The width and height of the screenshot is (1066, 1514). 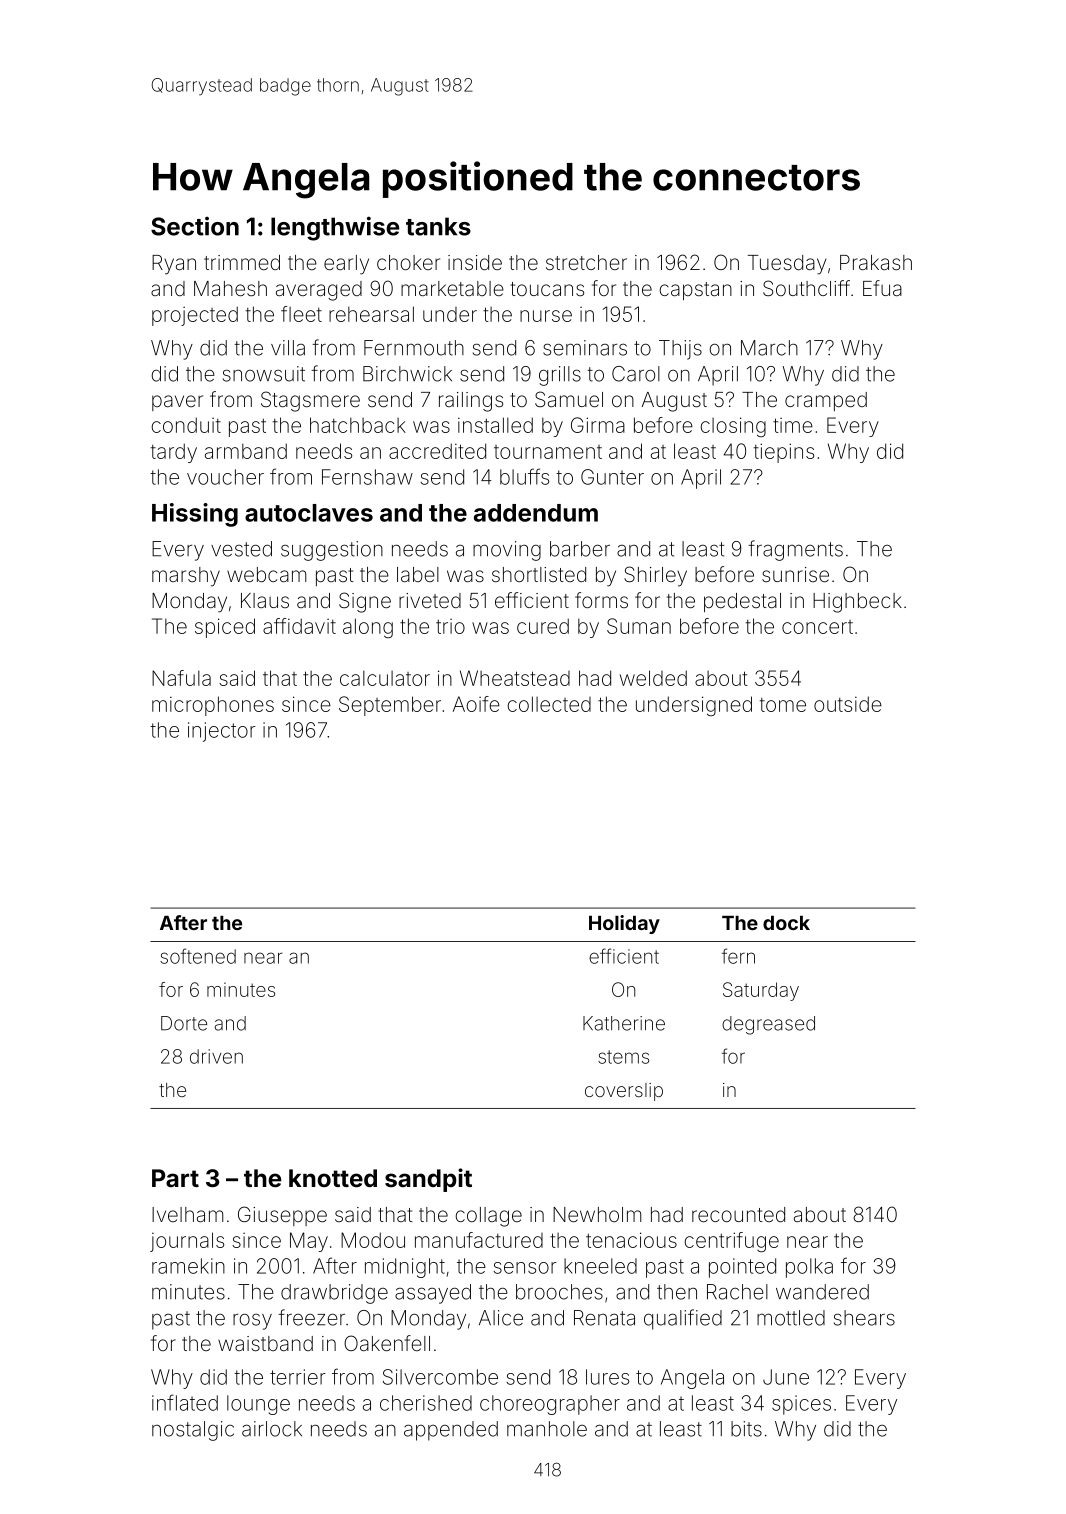 What do you see at coordinates (876, 262) in the screenshot?
I see `Prakash` at bounding box center [876, 262].
